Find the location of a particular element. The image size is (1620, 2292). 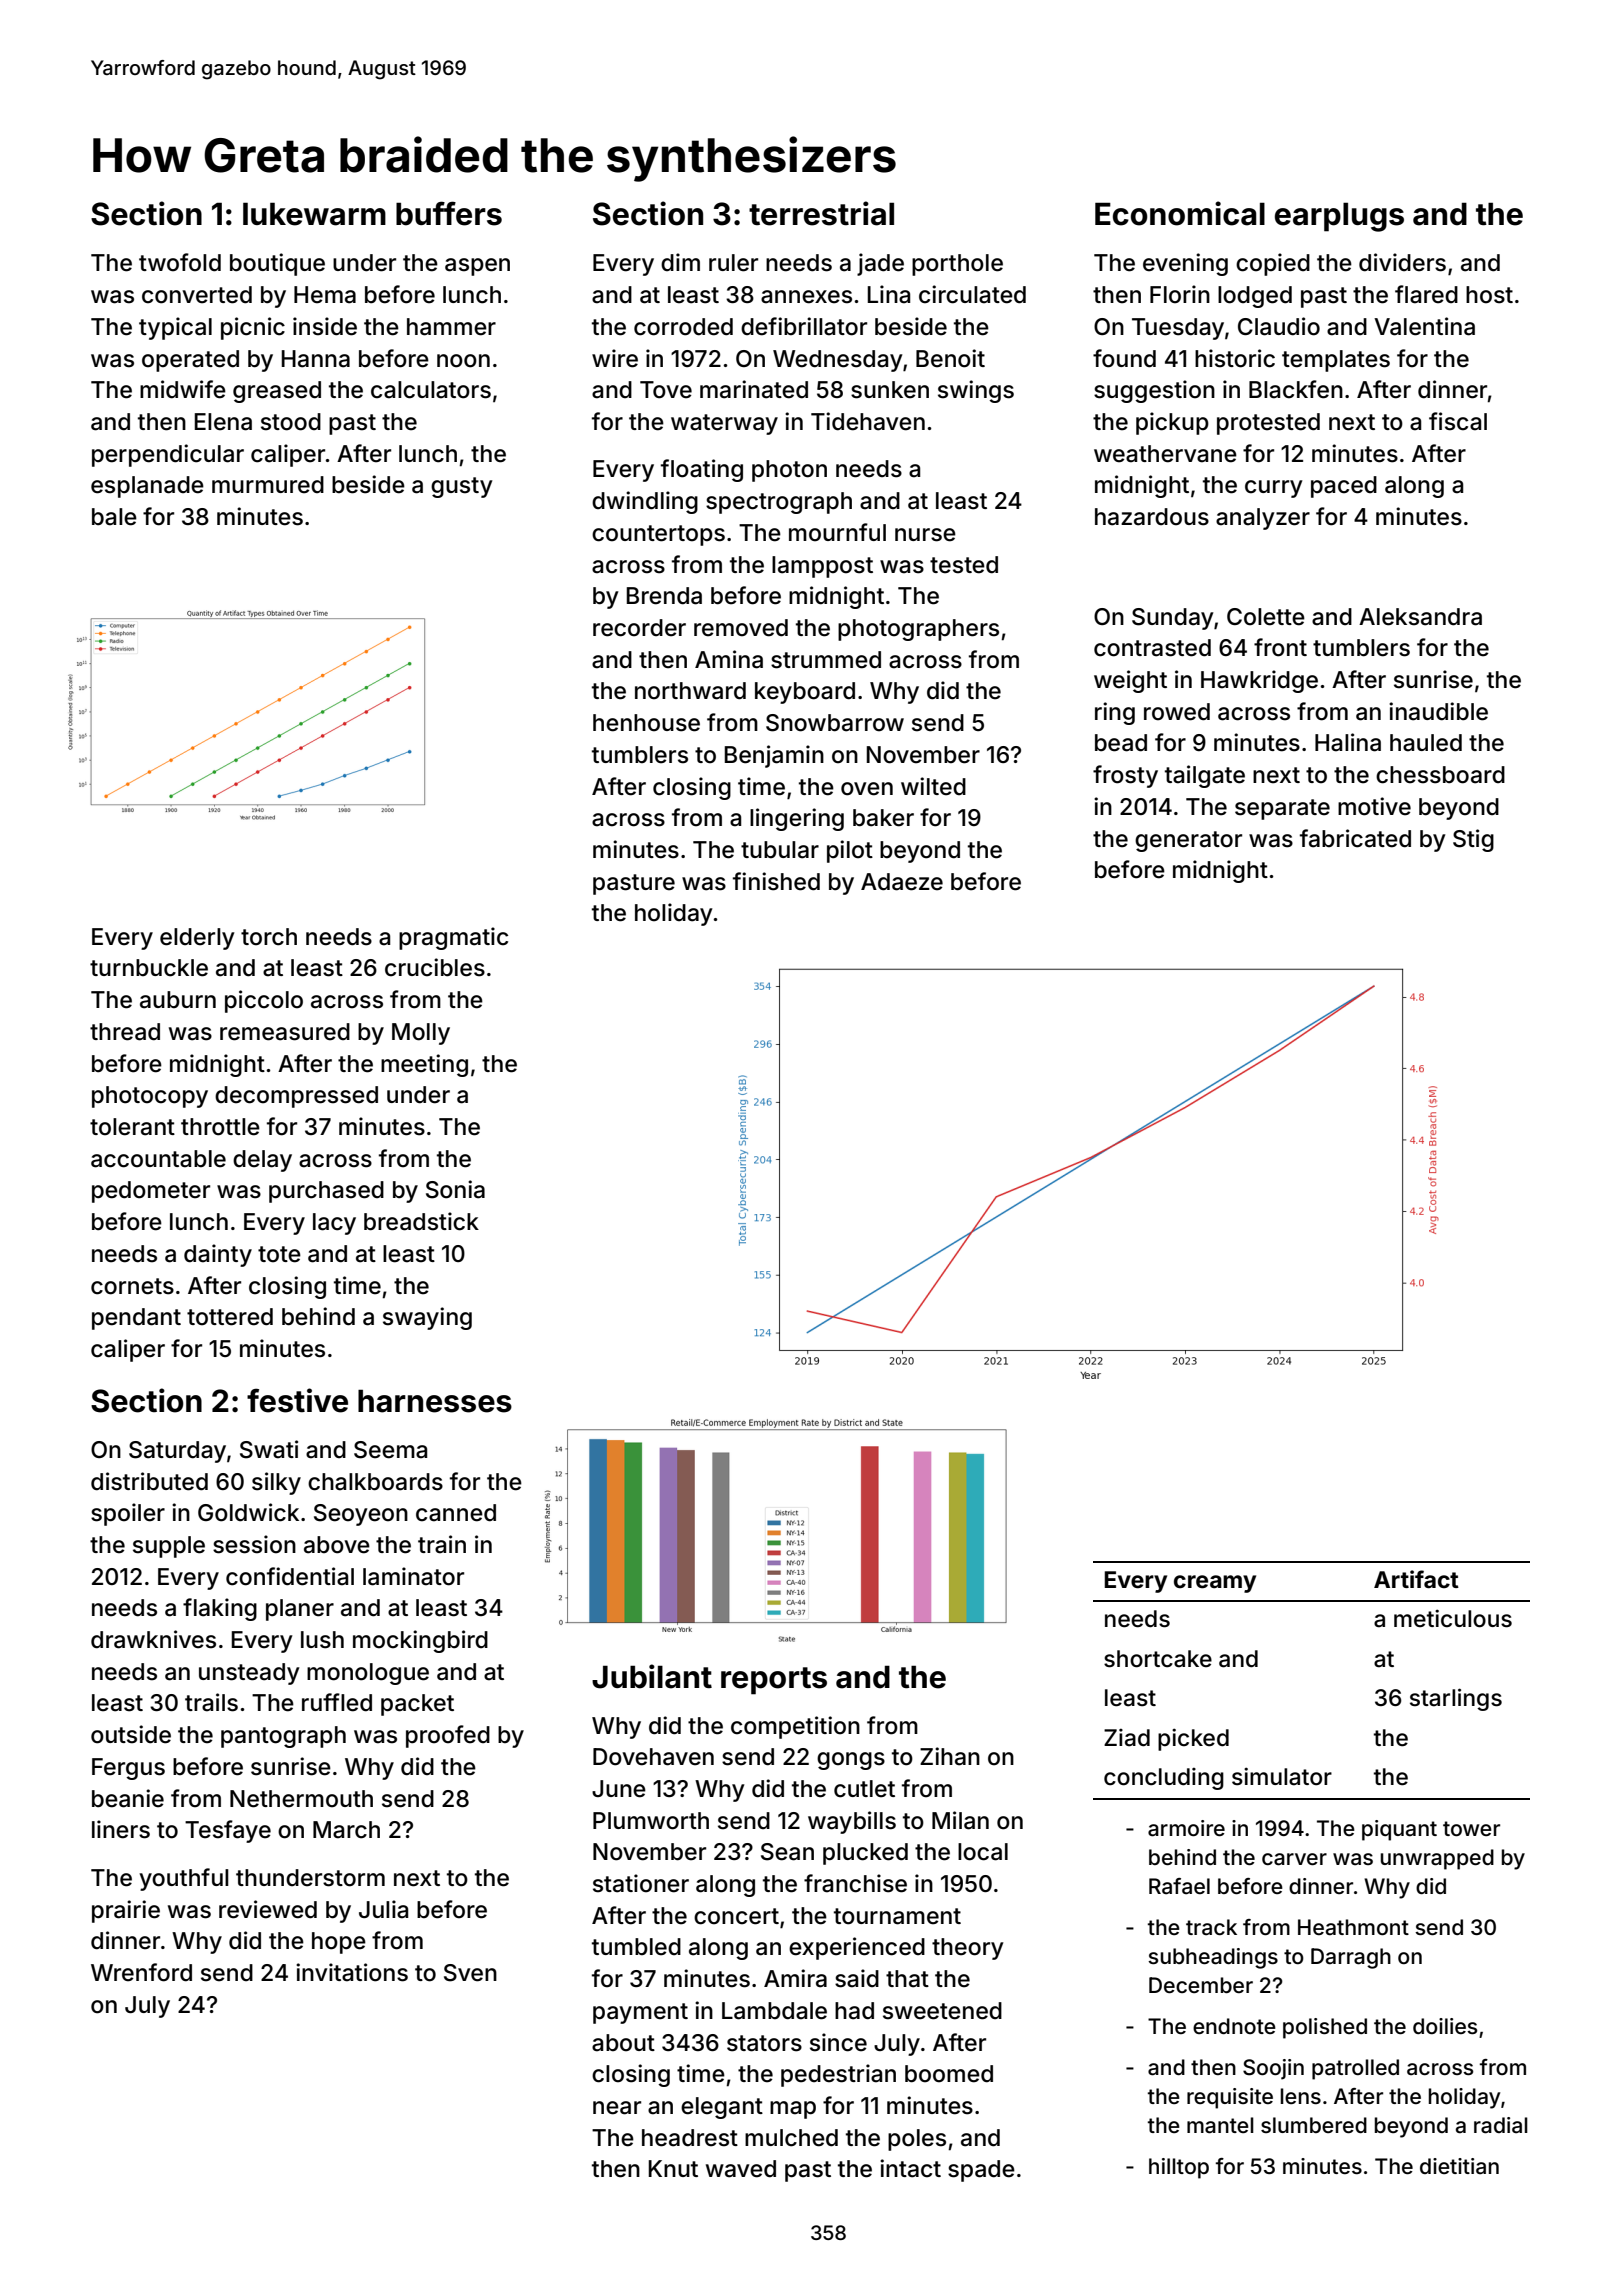

Aleksandra is located at coordinates (1420, 617).
